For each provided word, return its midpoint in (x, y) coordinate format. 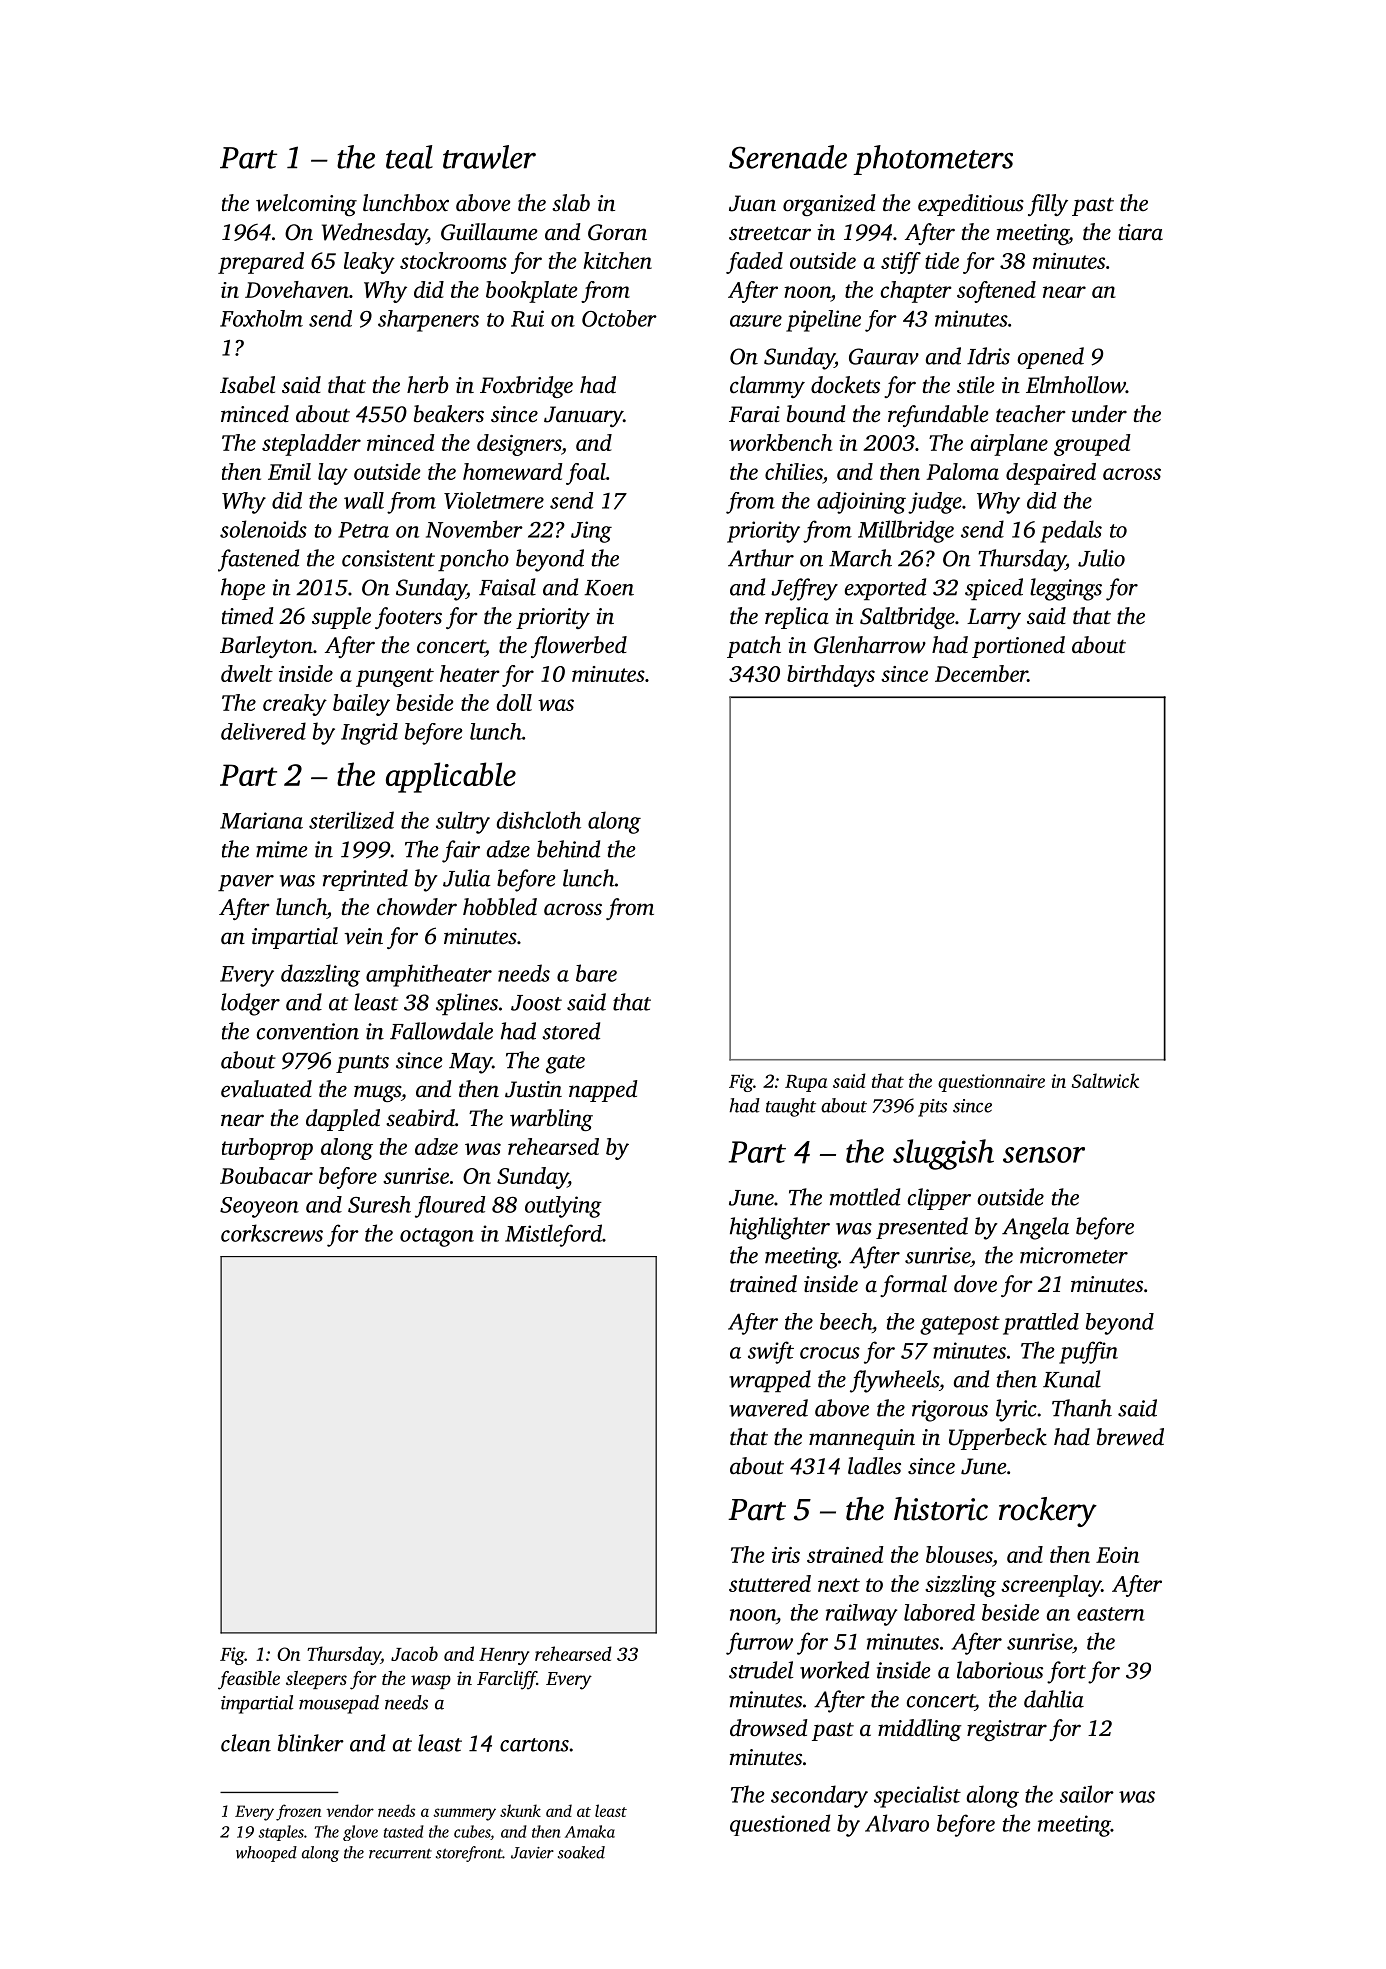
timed (248, 616)
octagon (437, 1237)
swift (771, 1352)
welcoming (306, 205)
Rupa (806, 1083)
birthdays (831, 676)
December (981, 673)
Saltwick (1105, 1080)
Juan (752, 203)
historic (941, 1509)
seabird (420, 1118)
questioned (780, 1825)
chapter (916, 292)
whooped (266, 1854)
